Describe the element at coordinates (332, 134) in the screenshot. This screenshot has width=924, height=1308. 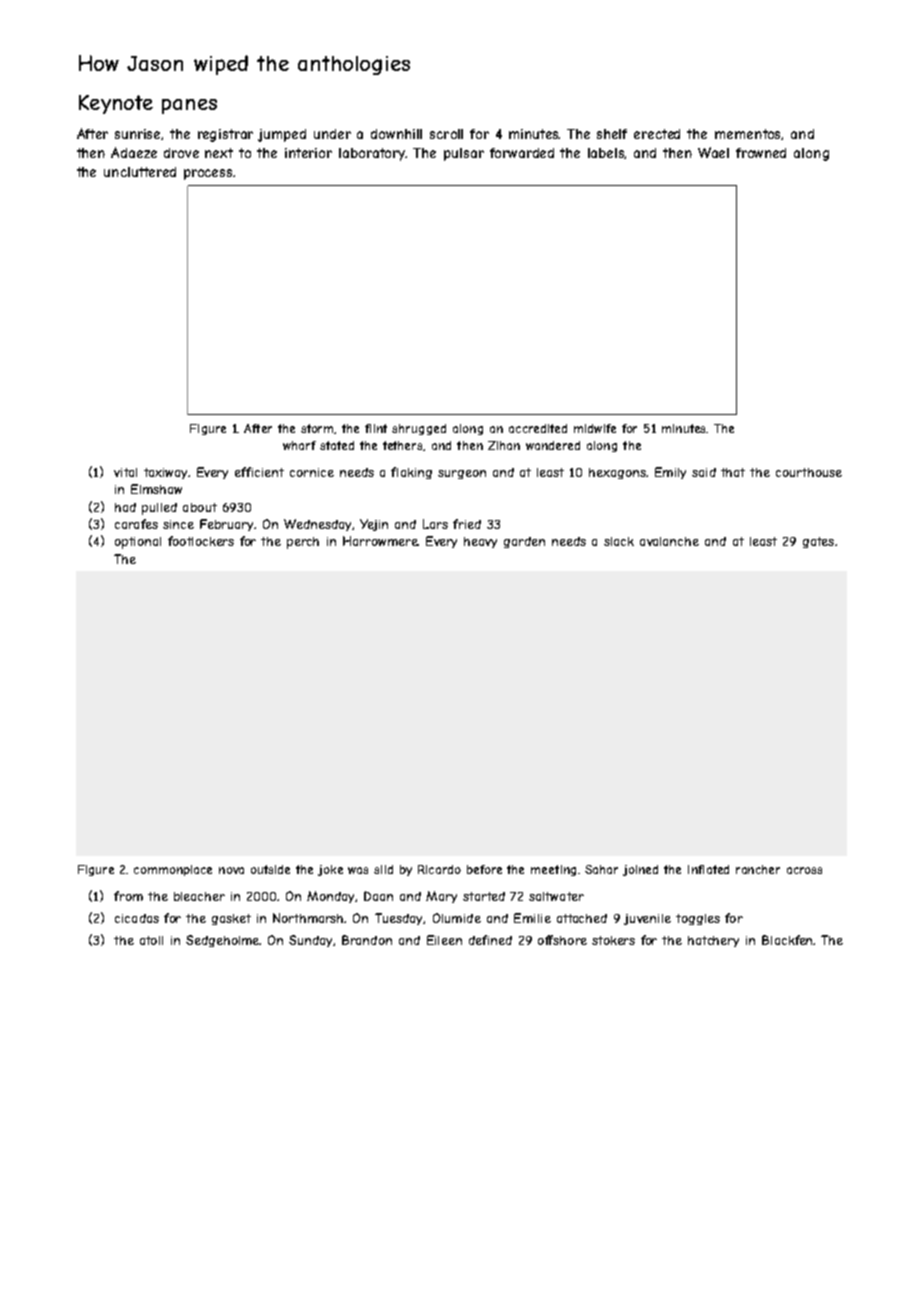
I see `under` at that location.
